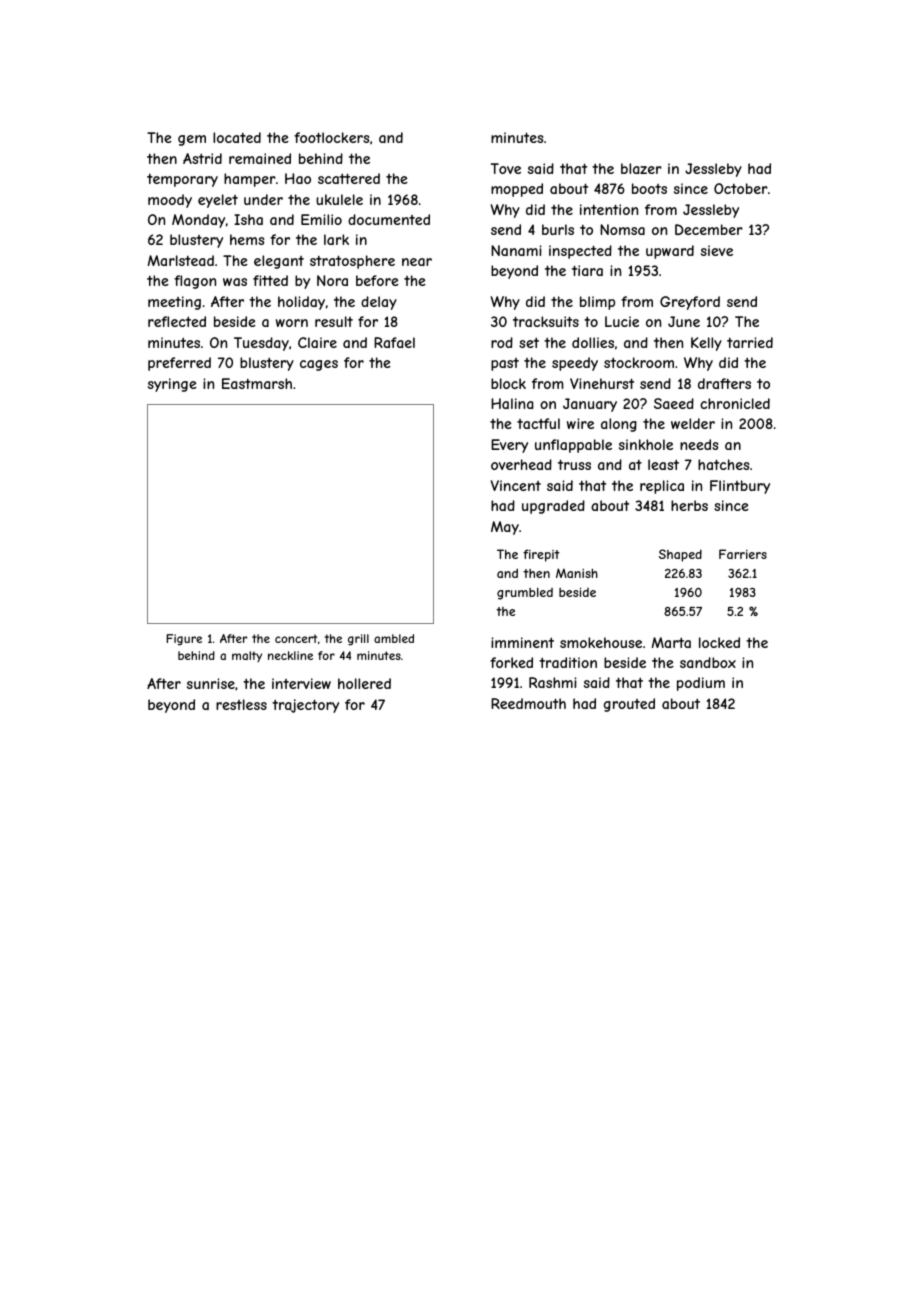 The height and width of the document is (1311, 924). I want to click on May, so click(505, 528).
